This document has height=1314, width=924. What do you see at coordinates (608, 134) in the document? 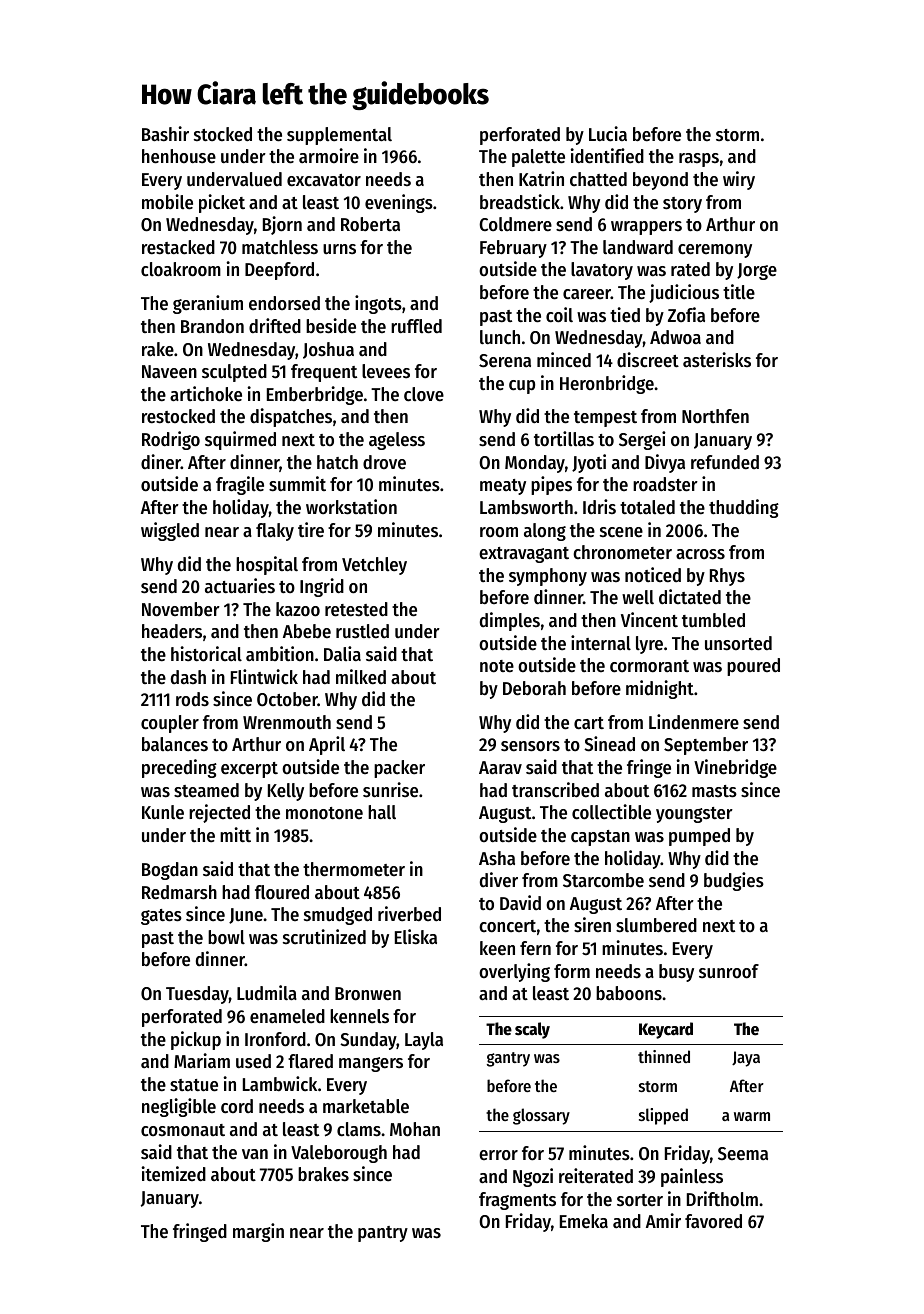
I see `Lucia` at bounding box center [608, 134].
